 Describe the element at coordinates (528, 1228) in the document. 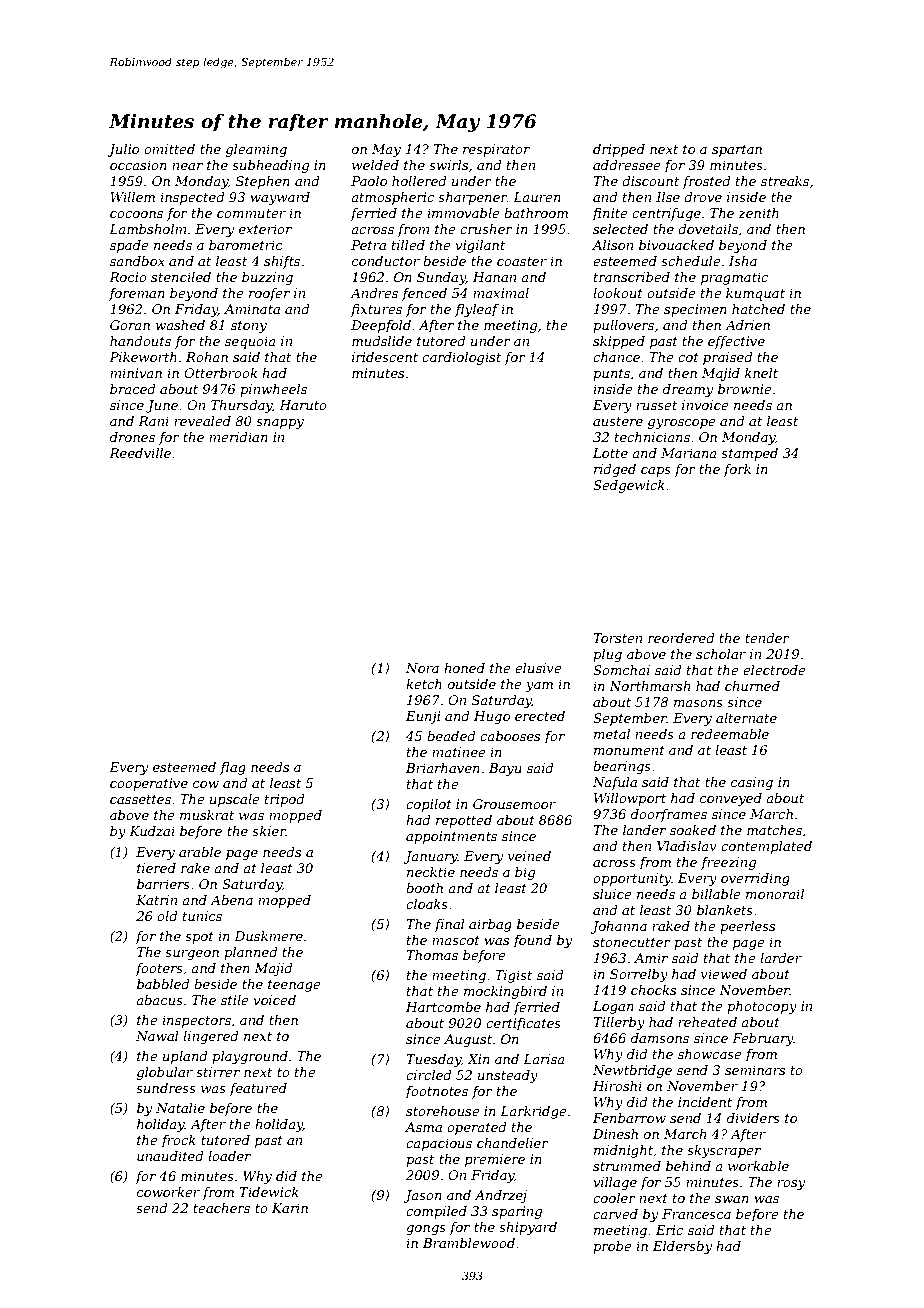

I see `shipyard` at that location.
